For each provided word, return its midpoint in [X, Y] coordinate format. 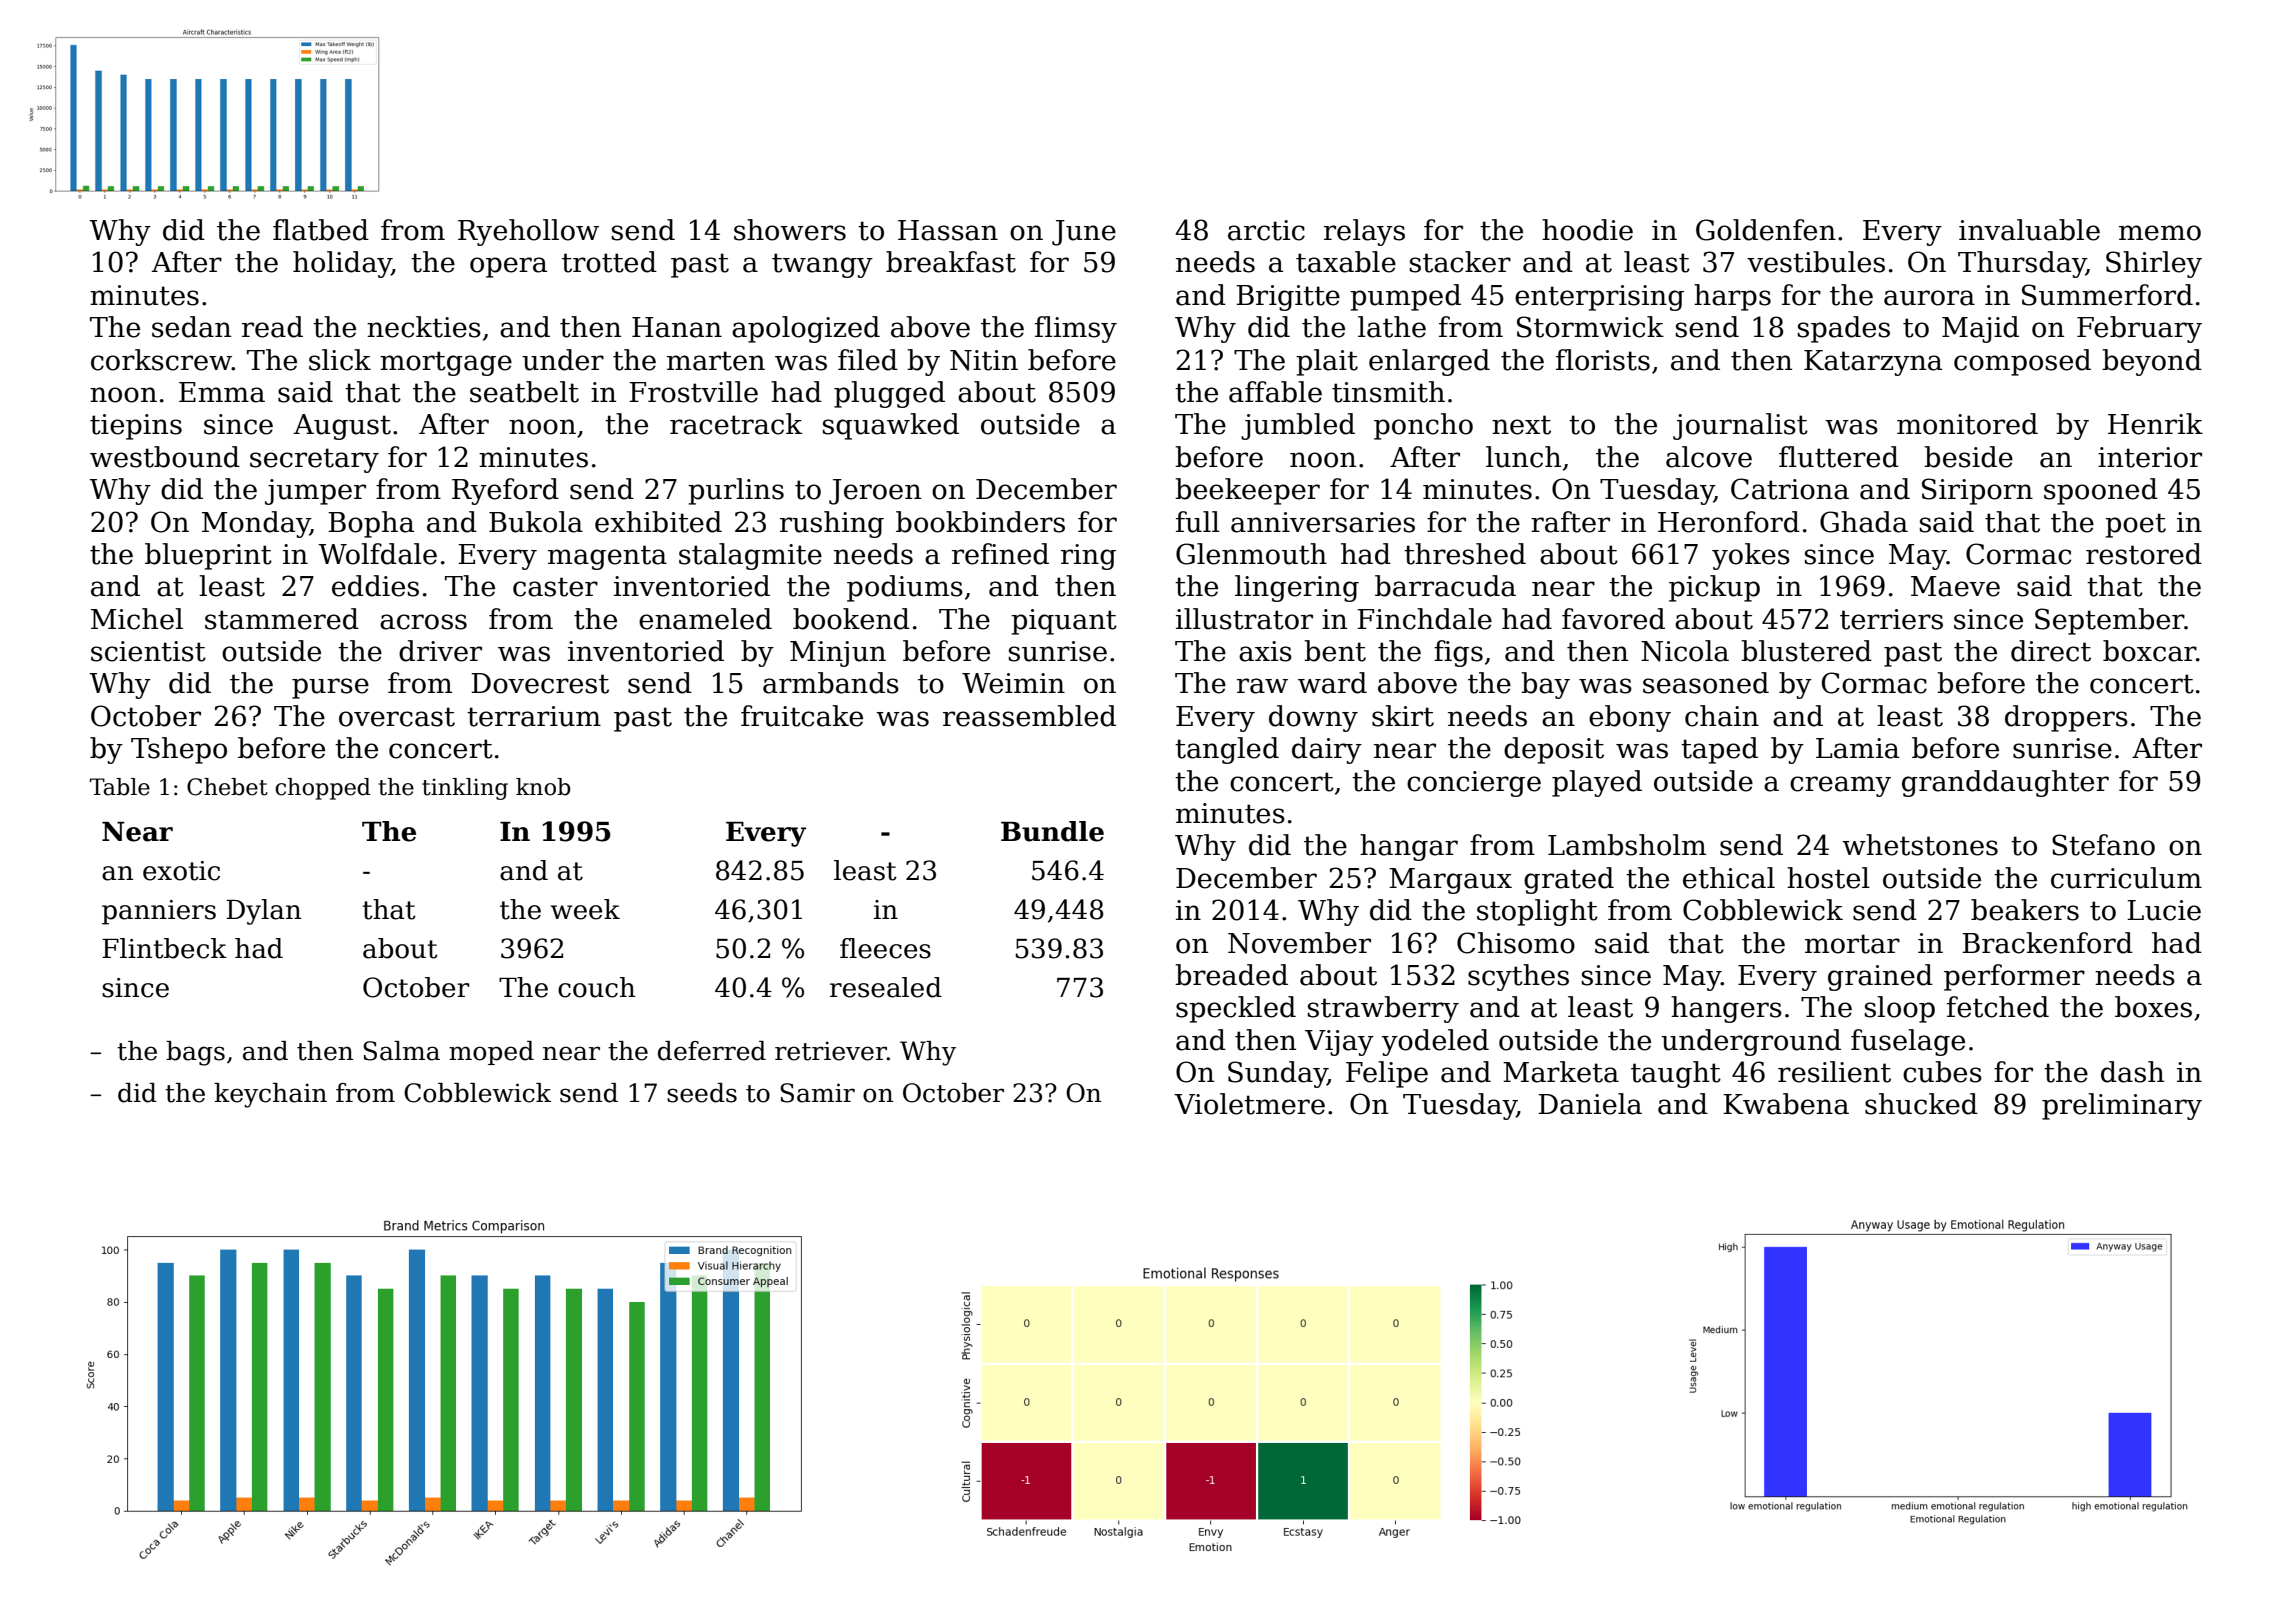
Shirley [2154, 264]
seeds [702, 1093]
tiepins [136, 427]
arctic [1266, 230]
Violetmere [1249, 1104]
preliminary [2122, 1106]
